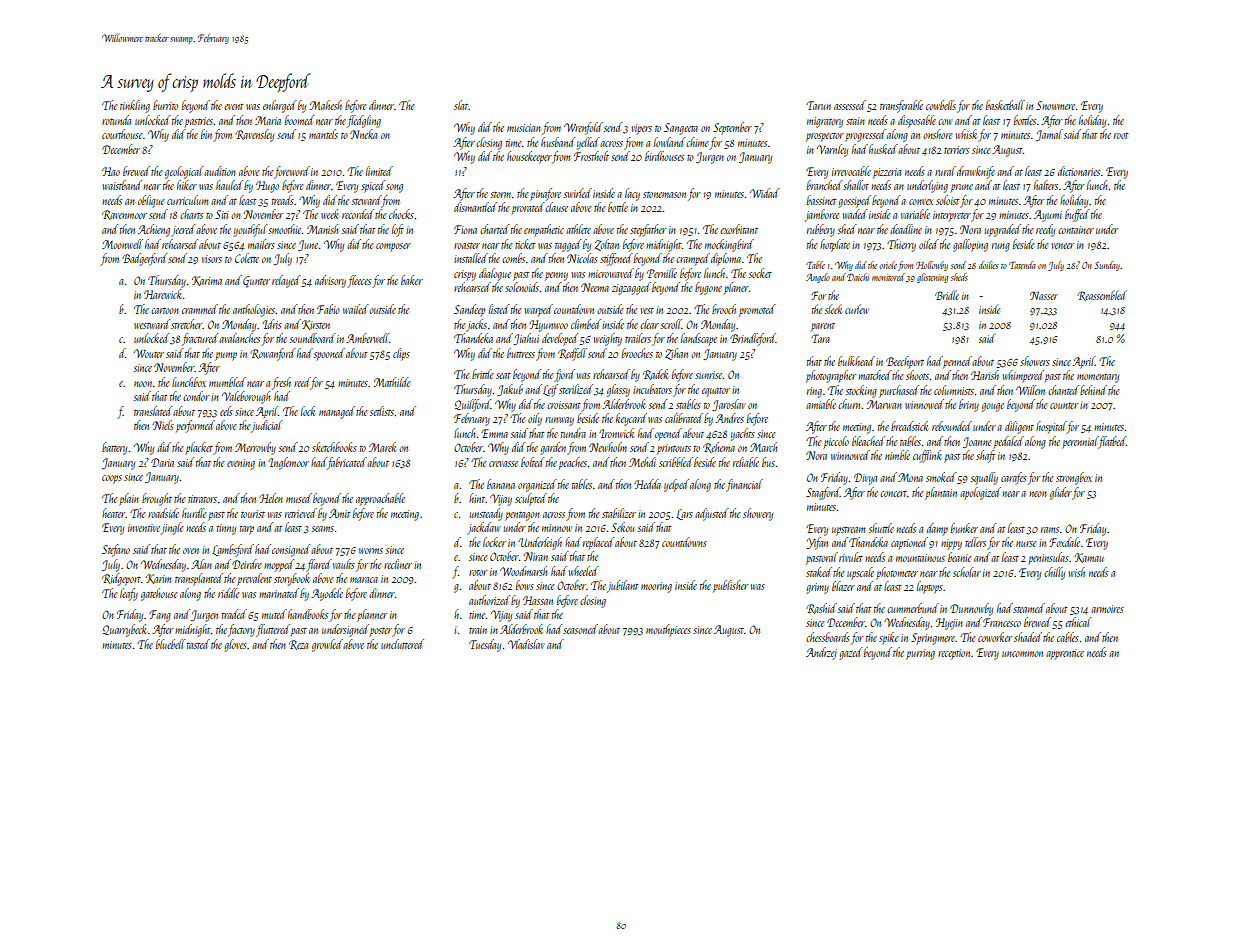 The width and height of the screenshot is (1233, 952). I want to click on judicial, so click(267, 426).
